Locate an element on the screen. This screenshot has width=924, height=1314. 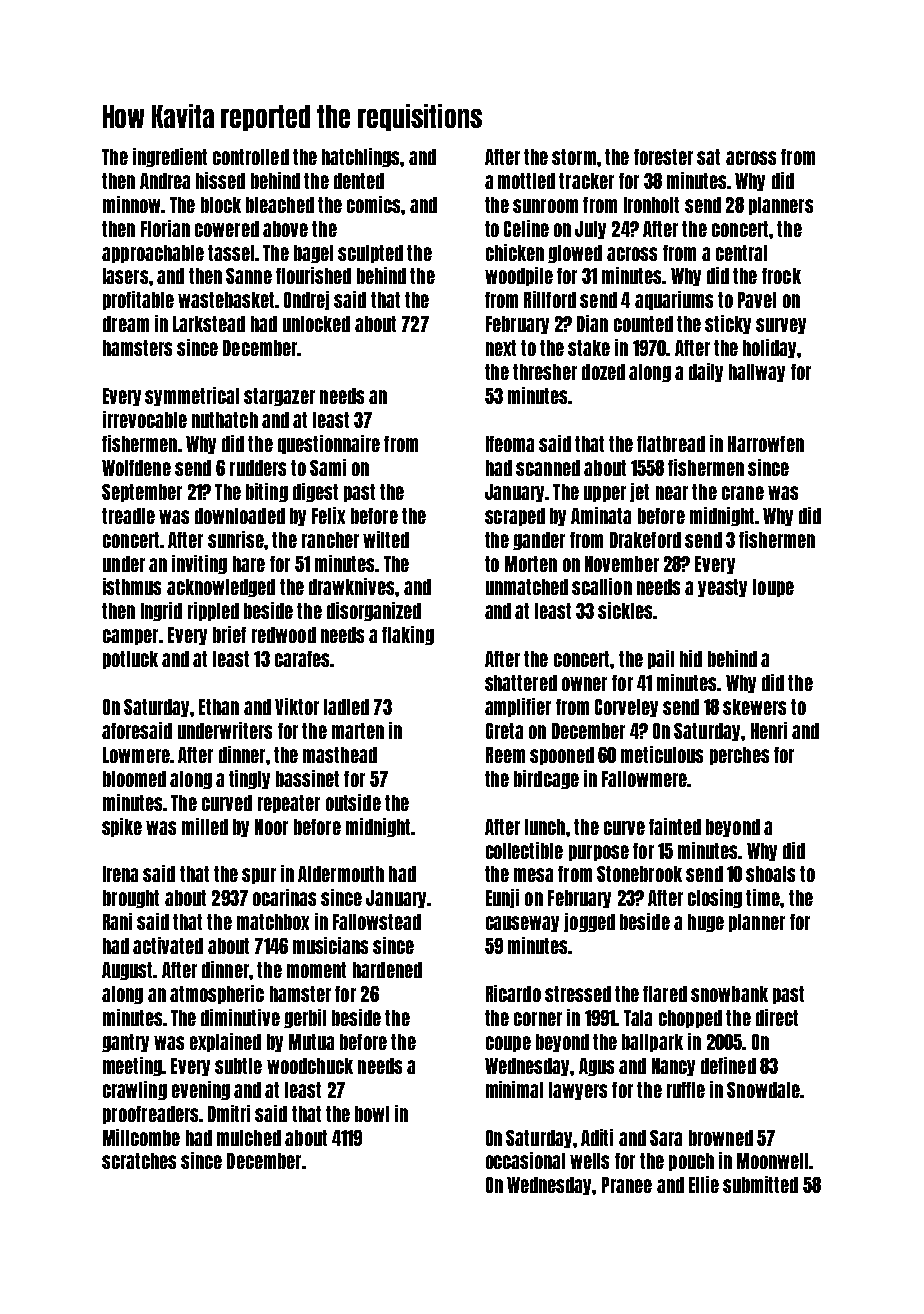
next is located at coordinates (501, 348).
